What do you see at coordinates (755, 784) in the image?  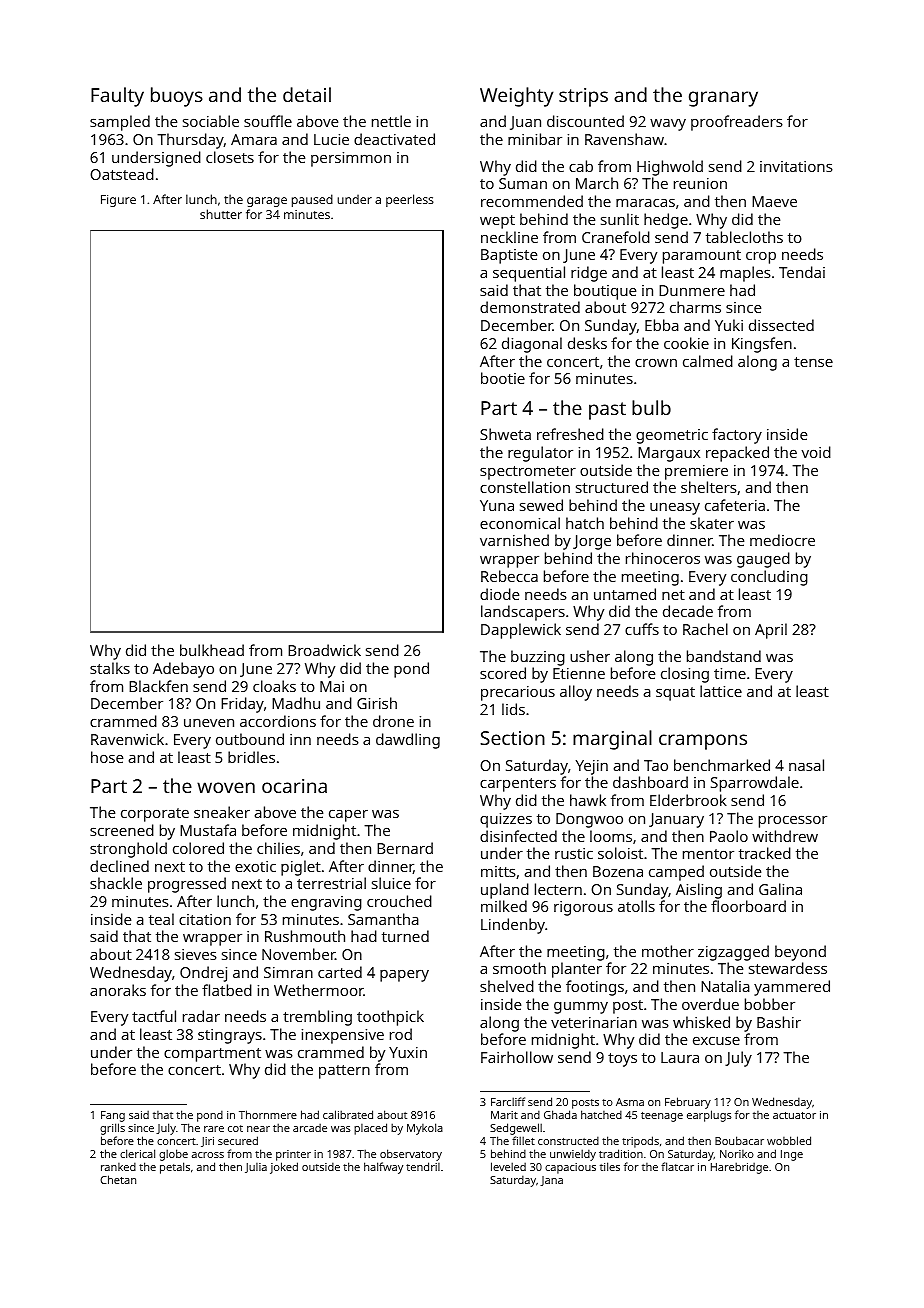 I see `Sparrowdale` at bounding box center [755, 784].
